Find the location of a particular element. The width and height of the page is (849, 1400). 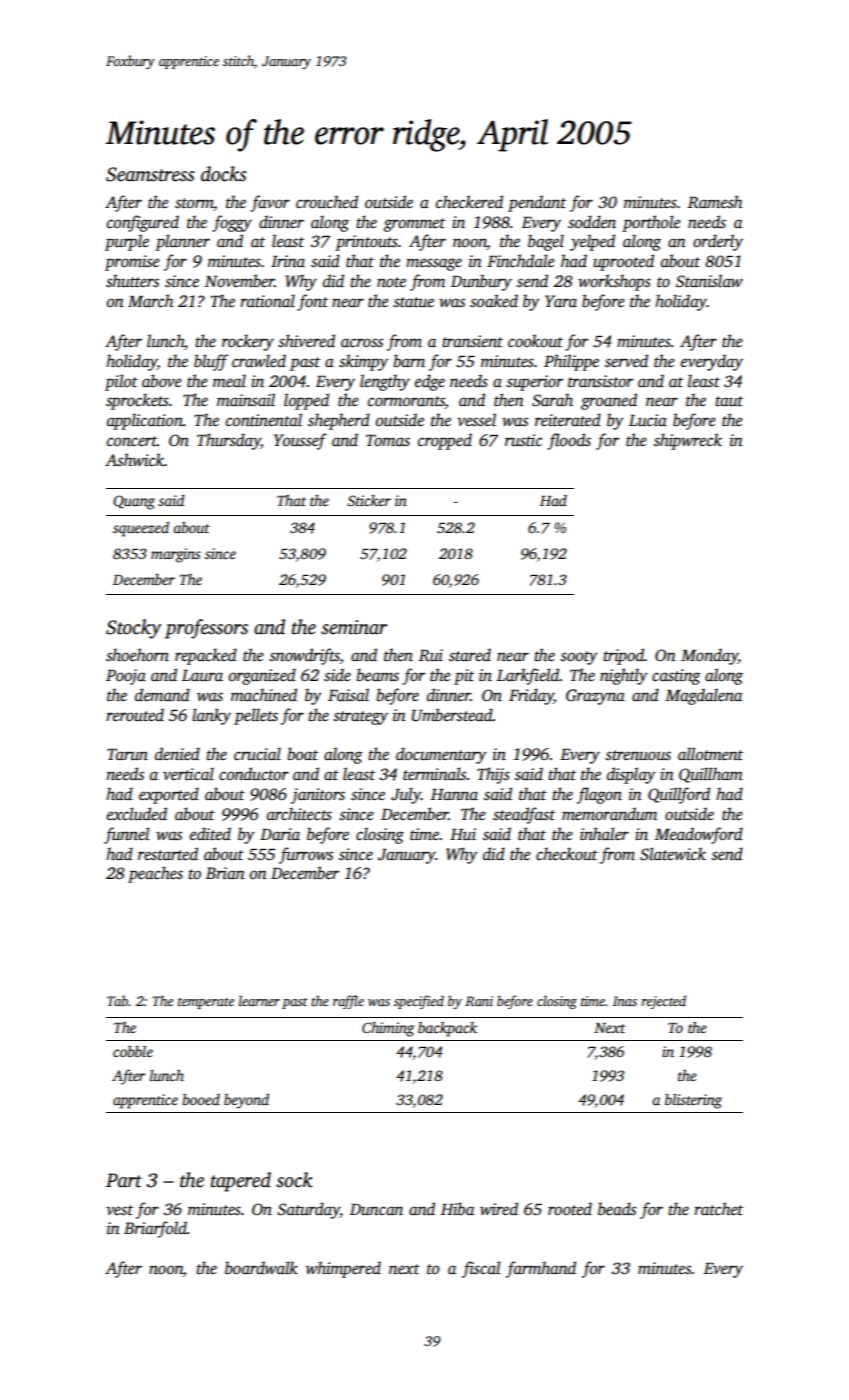

Rui is located at coordinates (431, 655).
